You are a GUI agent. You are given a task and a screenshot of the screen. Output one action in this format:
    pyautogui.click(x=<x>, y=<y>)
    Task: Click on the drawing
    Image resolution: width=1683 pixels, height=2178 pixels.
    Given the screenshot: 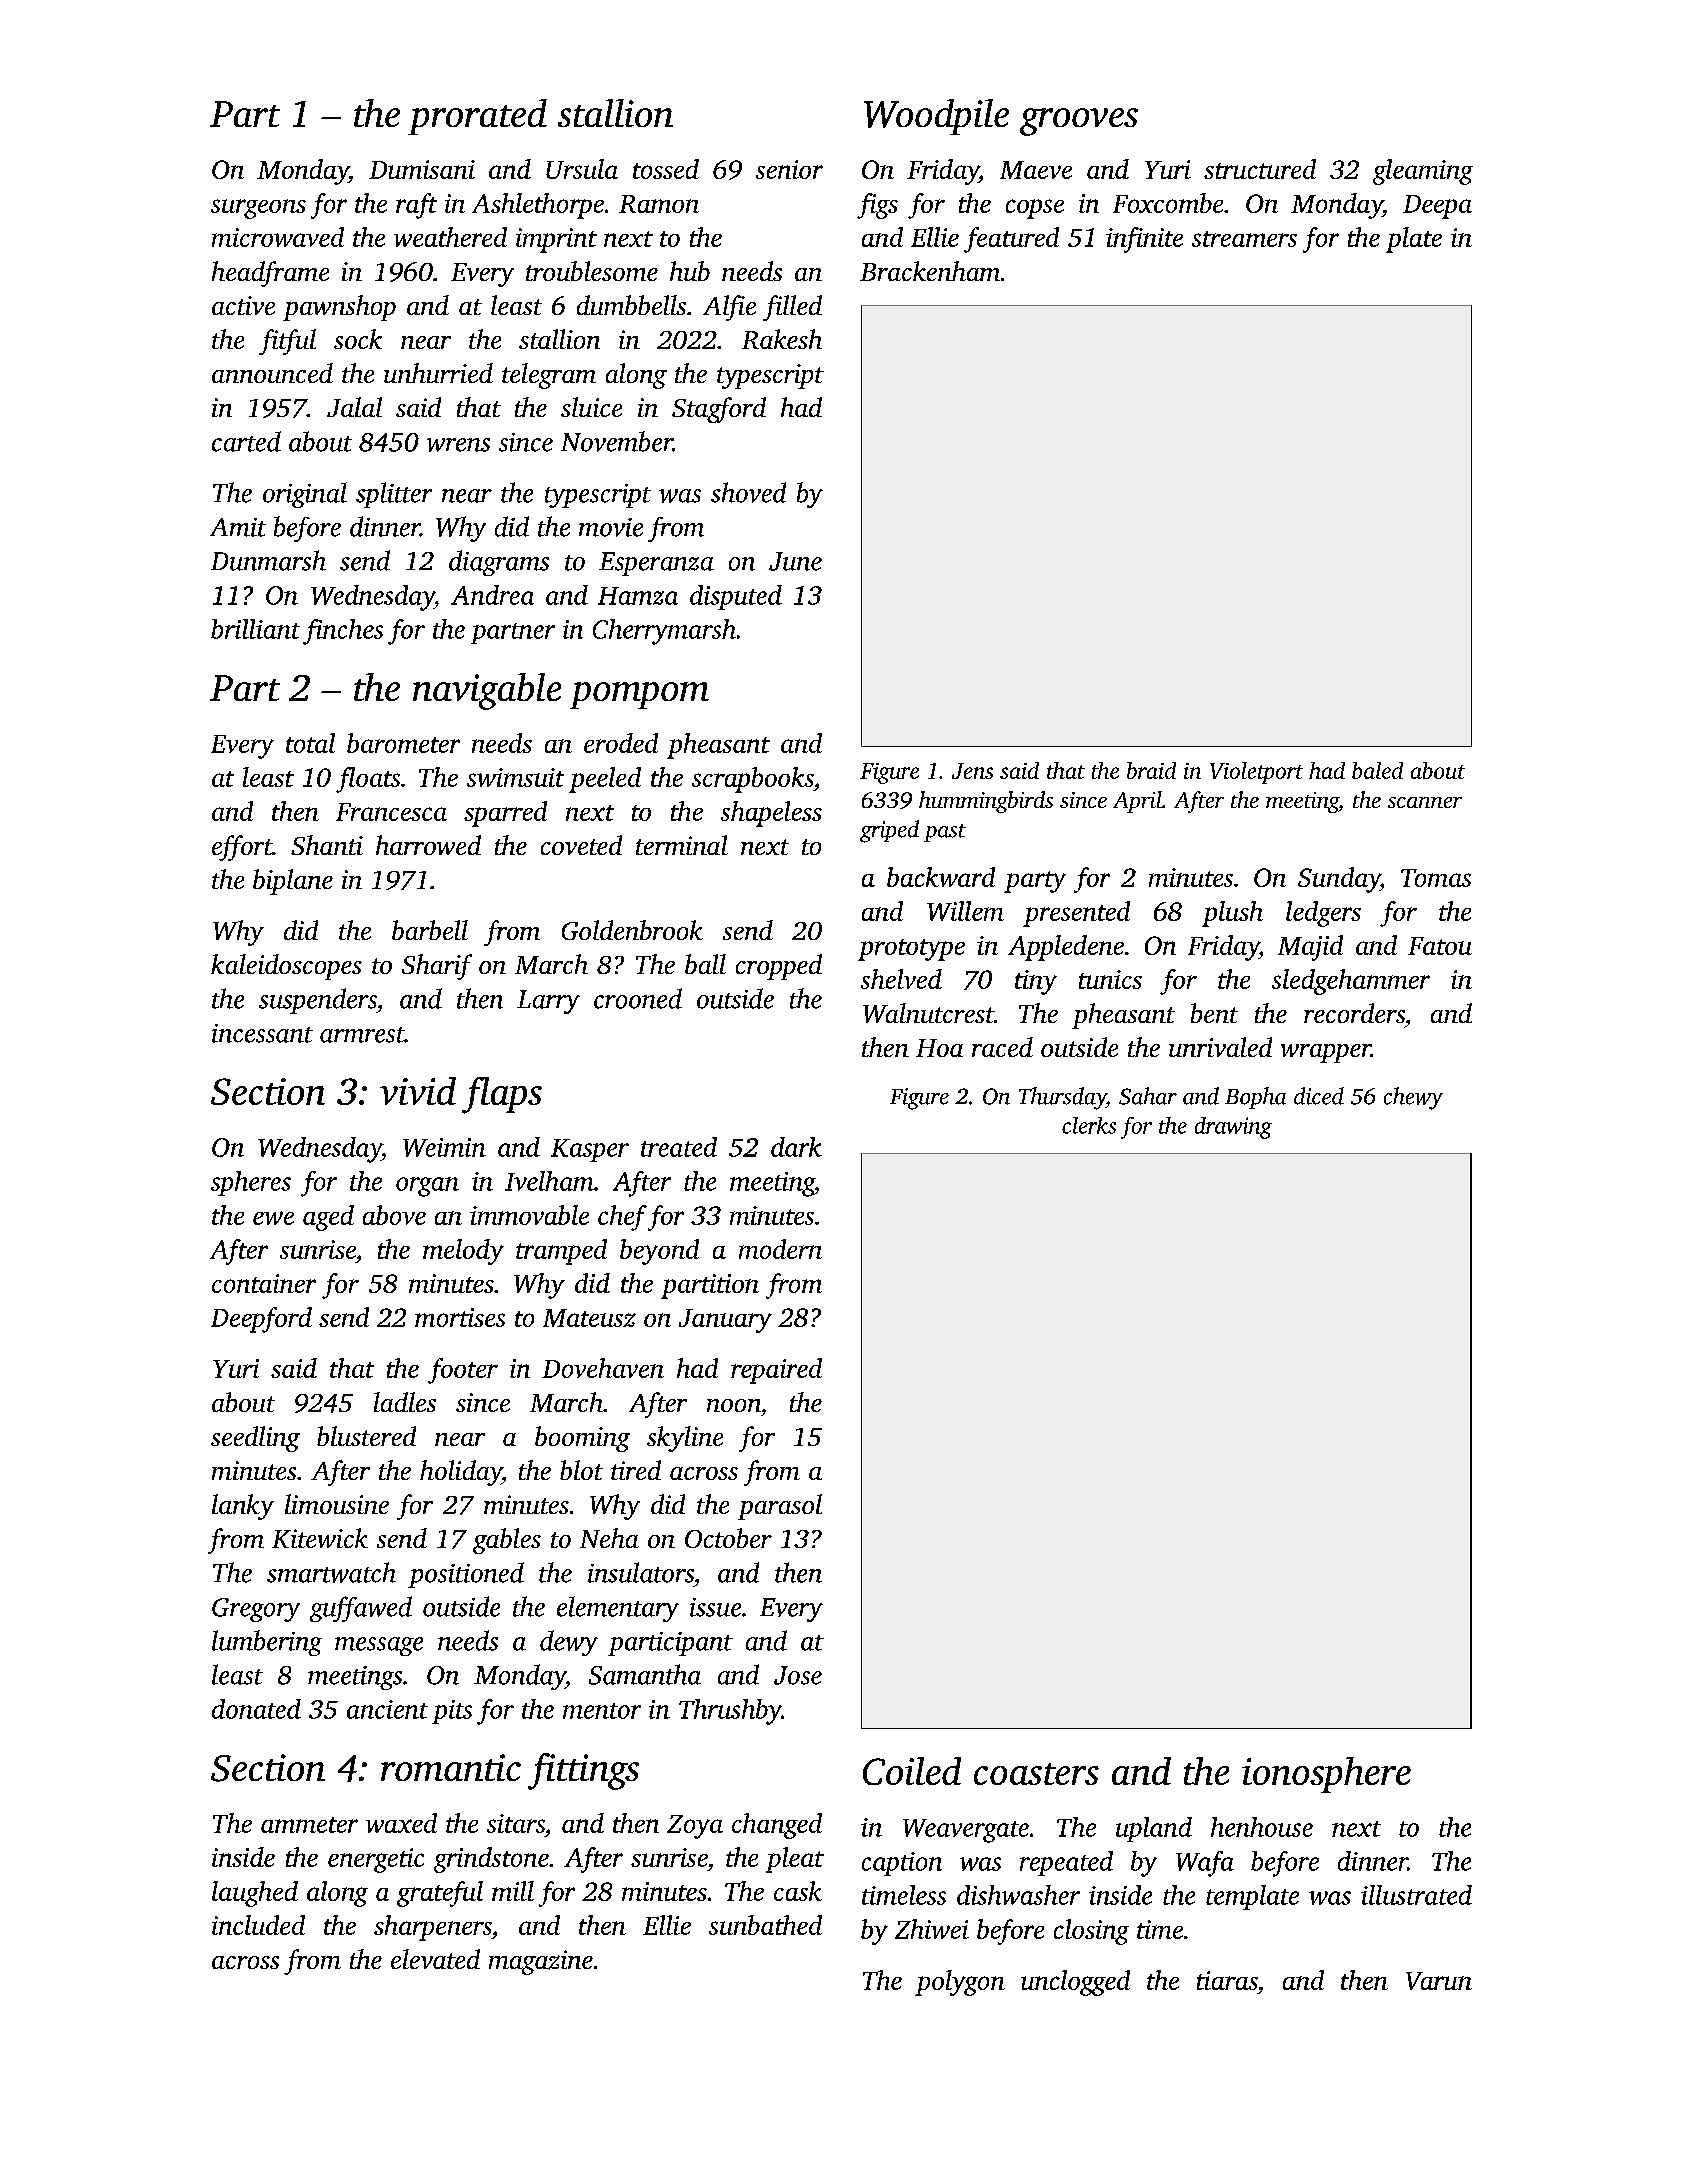 What is the action you would take?
    pyautogui.click(x=1233, y=1128)
